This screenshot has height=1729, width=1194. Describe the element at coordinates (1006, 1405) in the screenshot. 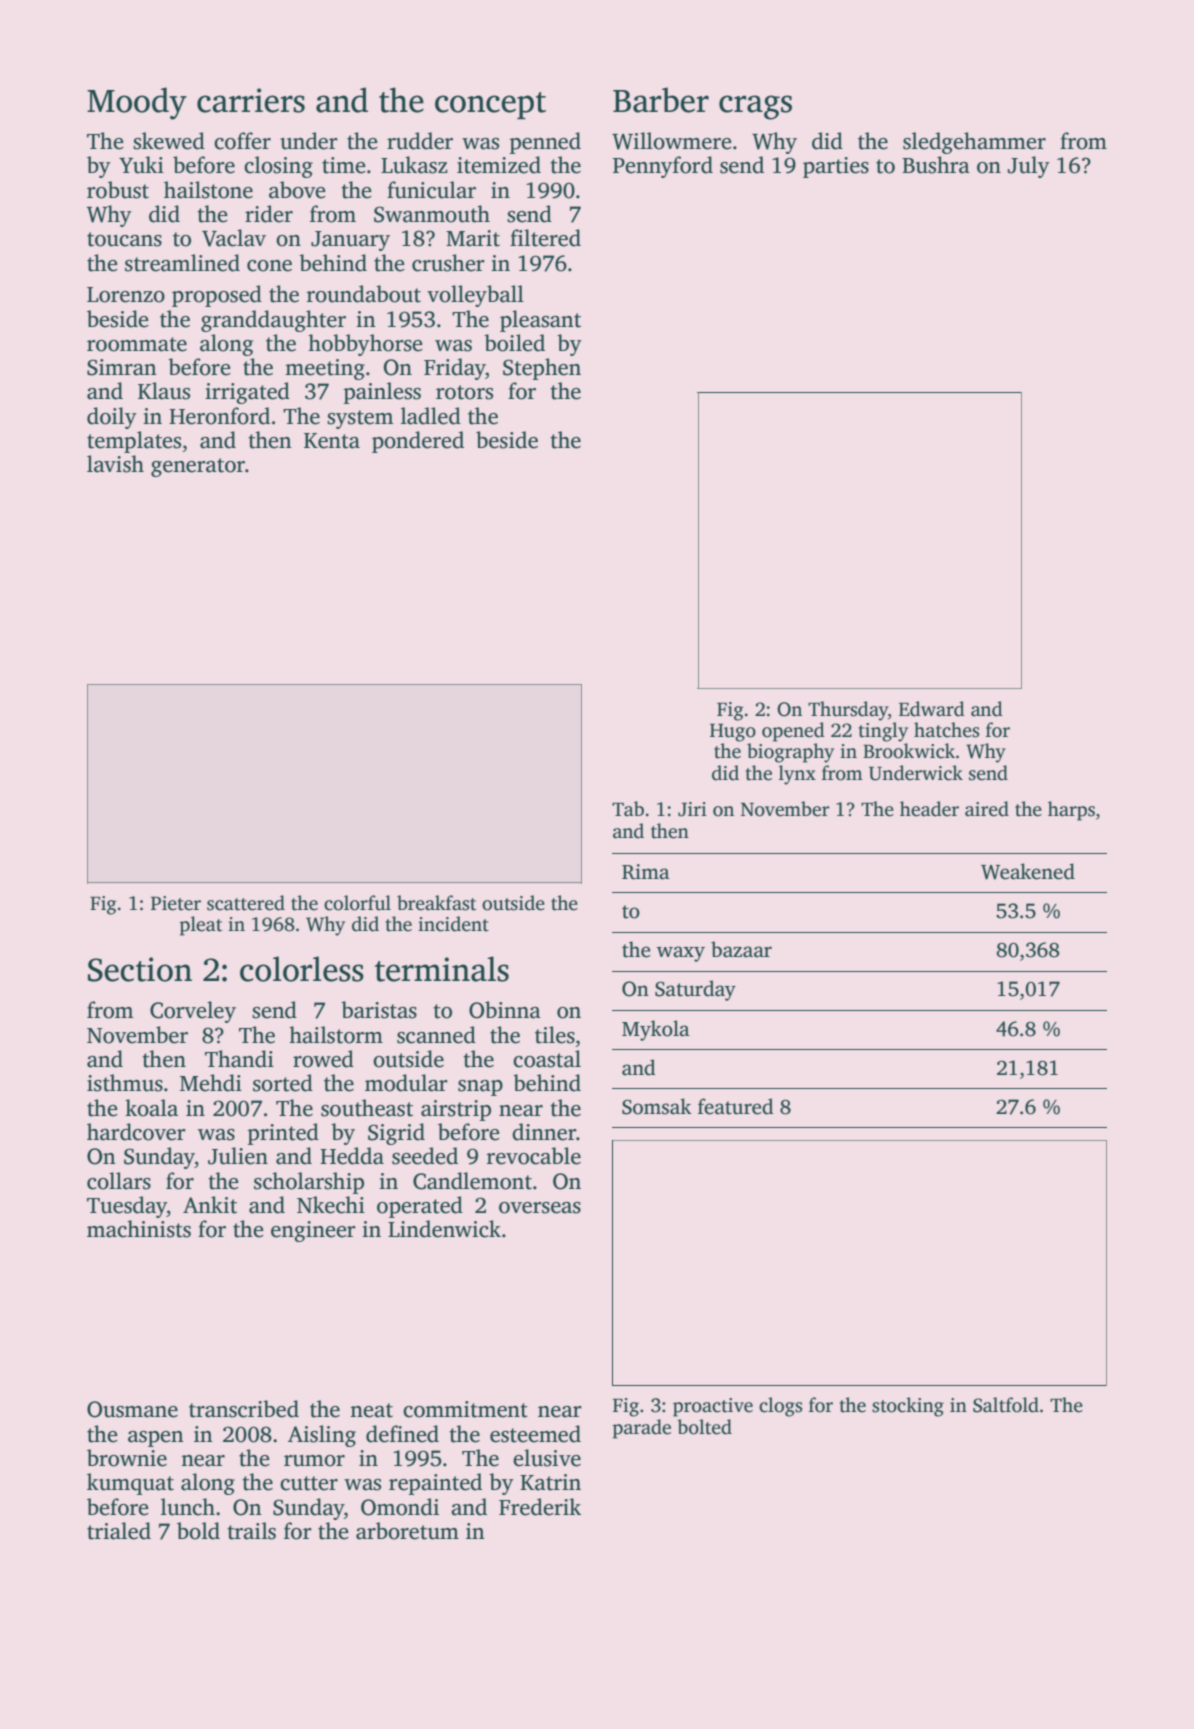

I see `Saltfold` at that location.
